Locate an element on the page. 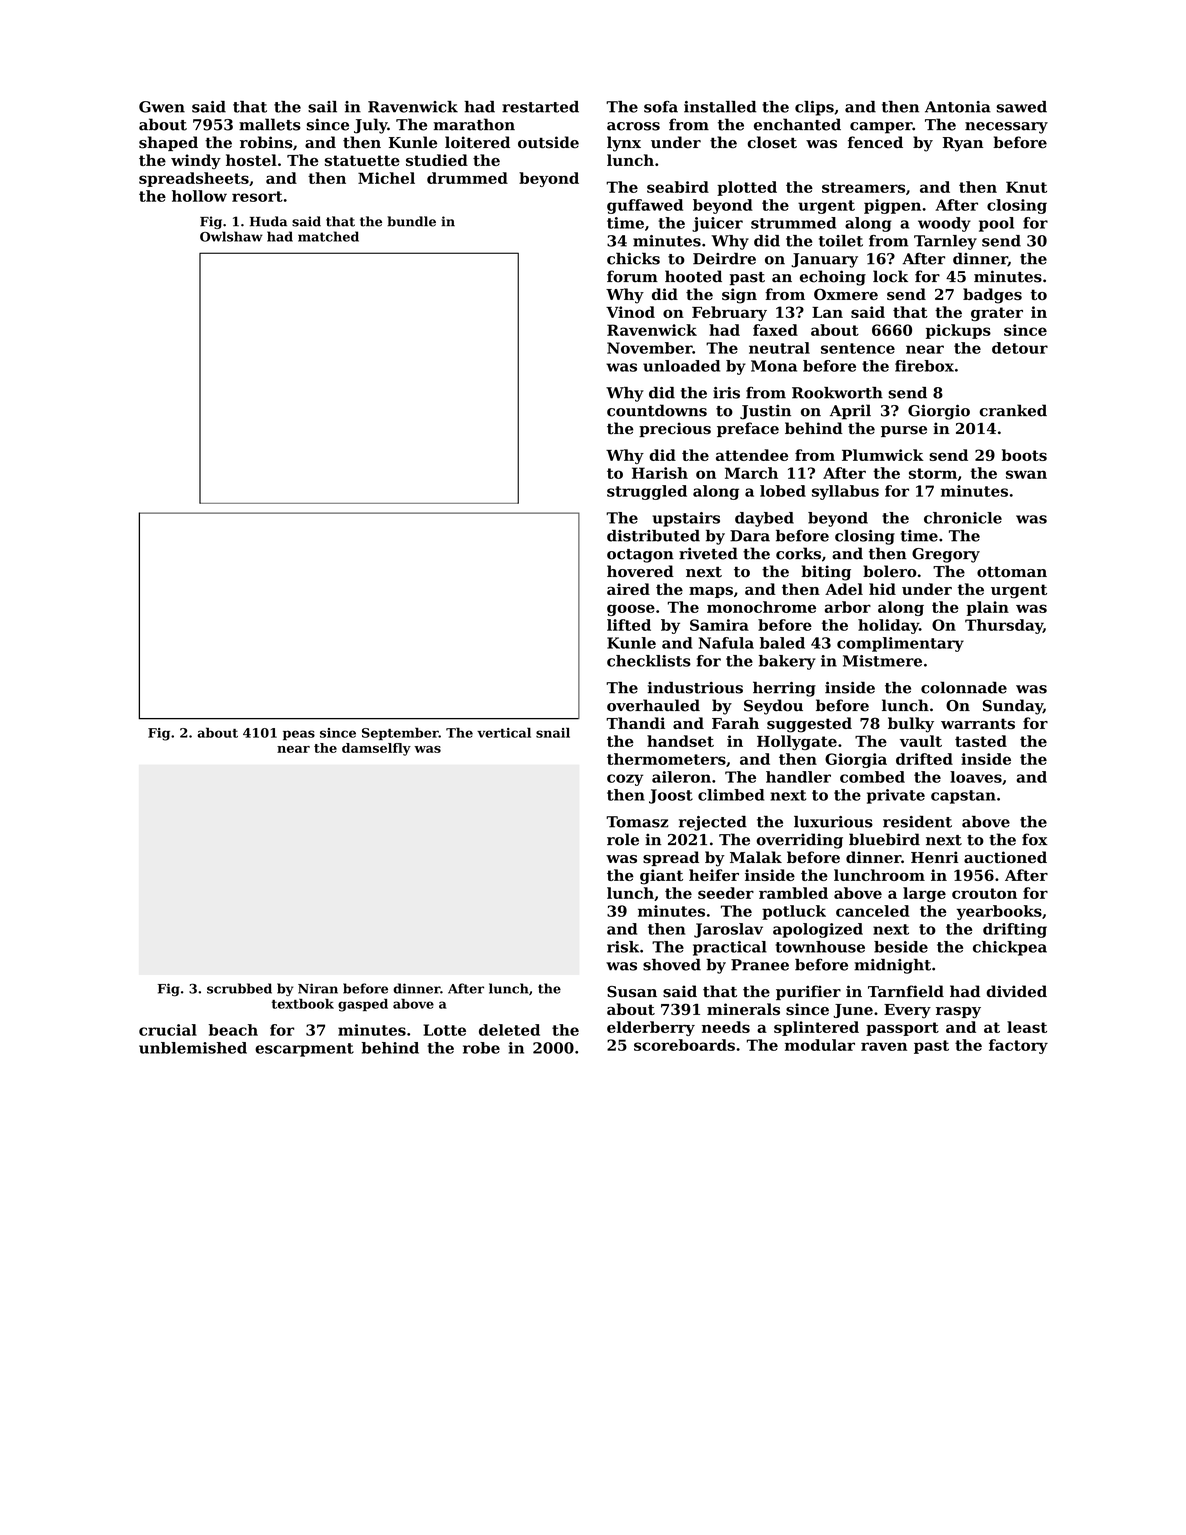 This document has width=1186, height=1535. suggested is located at coordinates (809, 725).
